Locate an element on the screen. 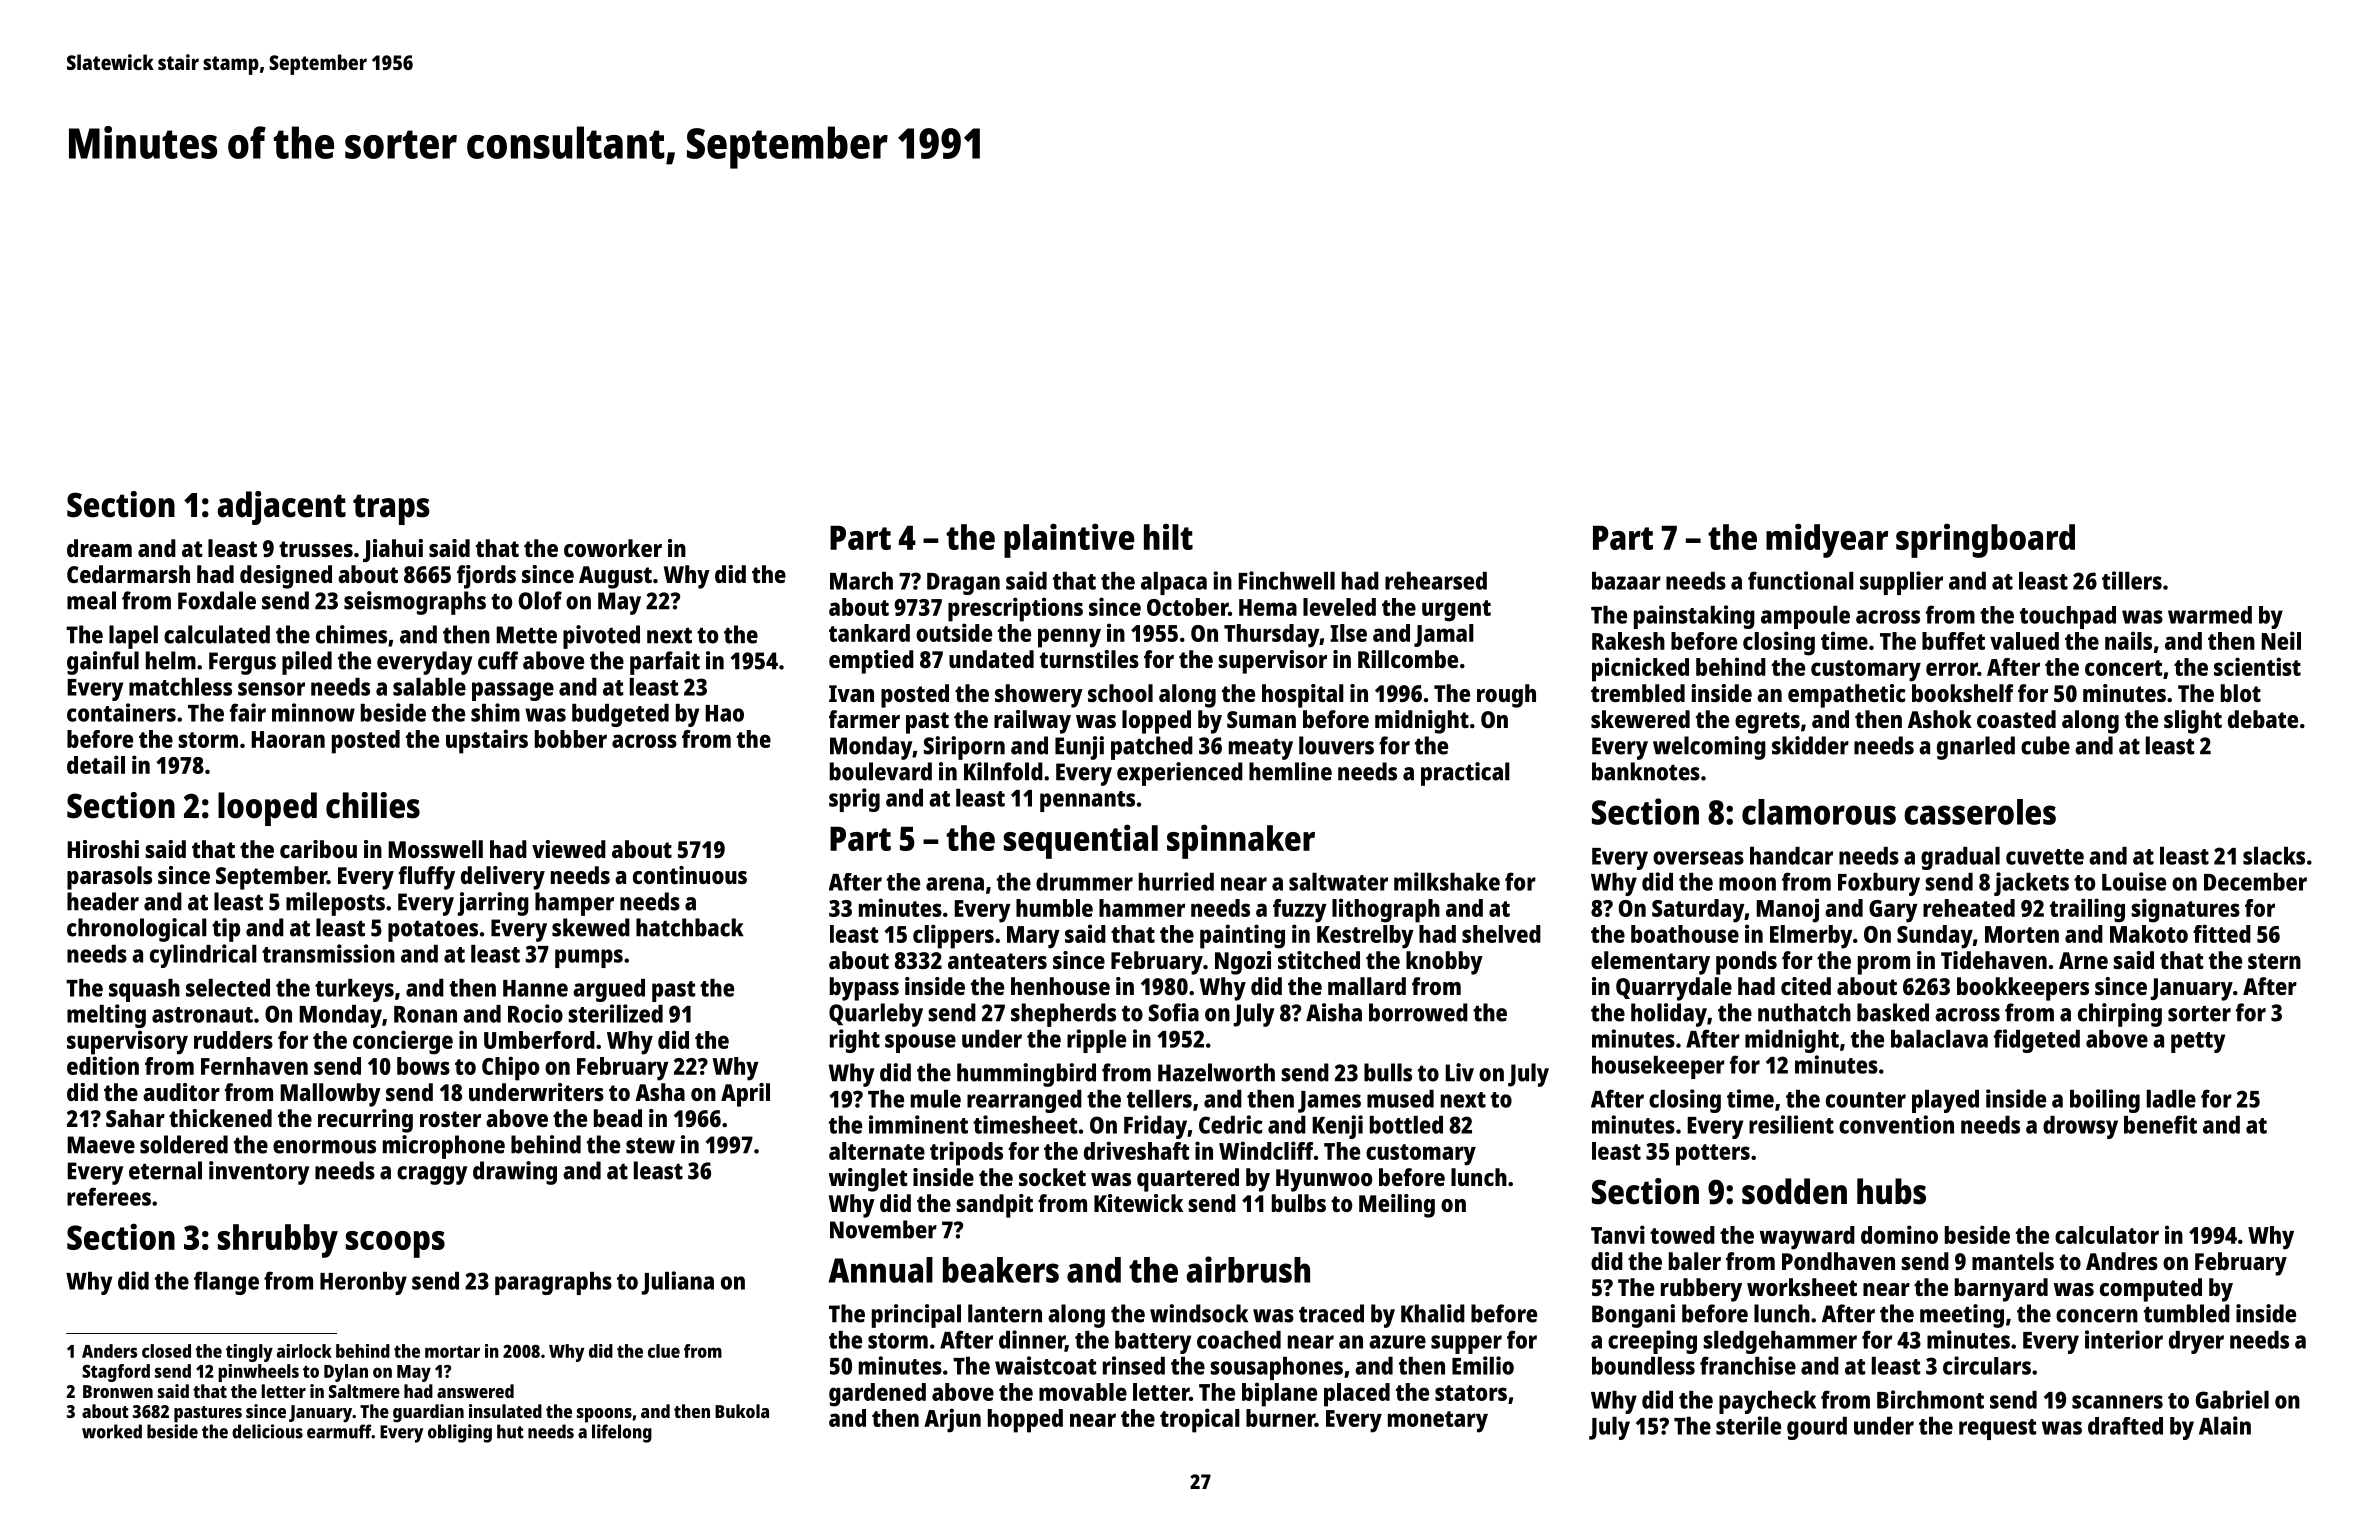 The image size is (2380, 1540). viewed is located at coordinates (569, 849).
